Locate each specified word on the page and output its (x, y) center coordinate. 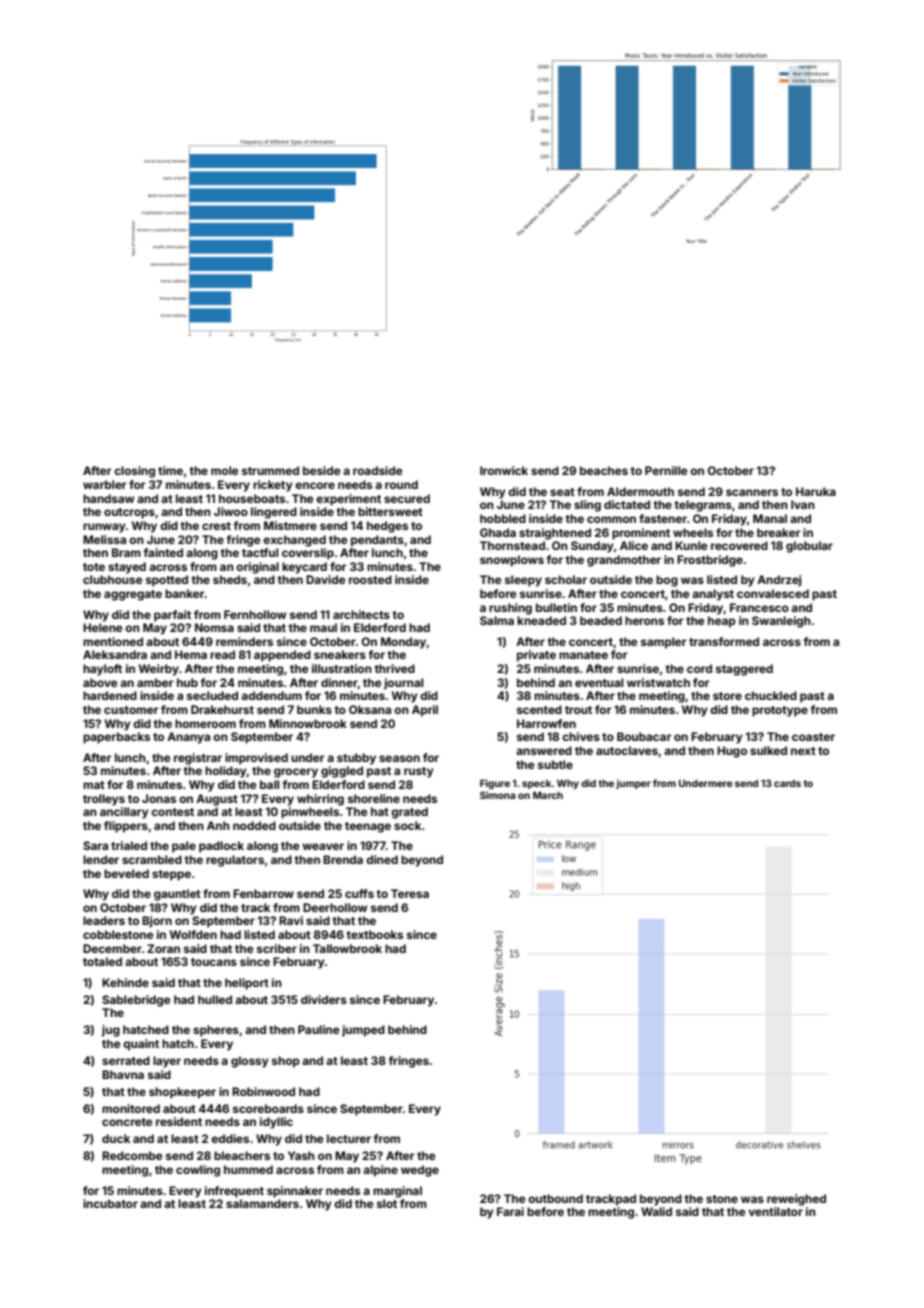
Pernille (666, 470)
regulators (235, 861)
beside (321, 470)
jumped (363, 1031)
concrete (127, 1122)
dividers (324, 999)
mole (224, 470)
